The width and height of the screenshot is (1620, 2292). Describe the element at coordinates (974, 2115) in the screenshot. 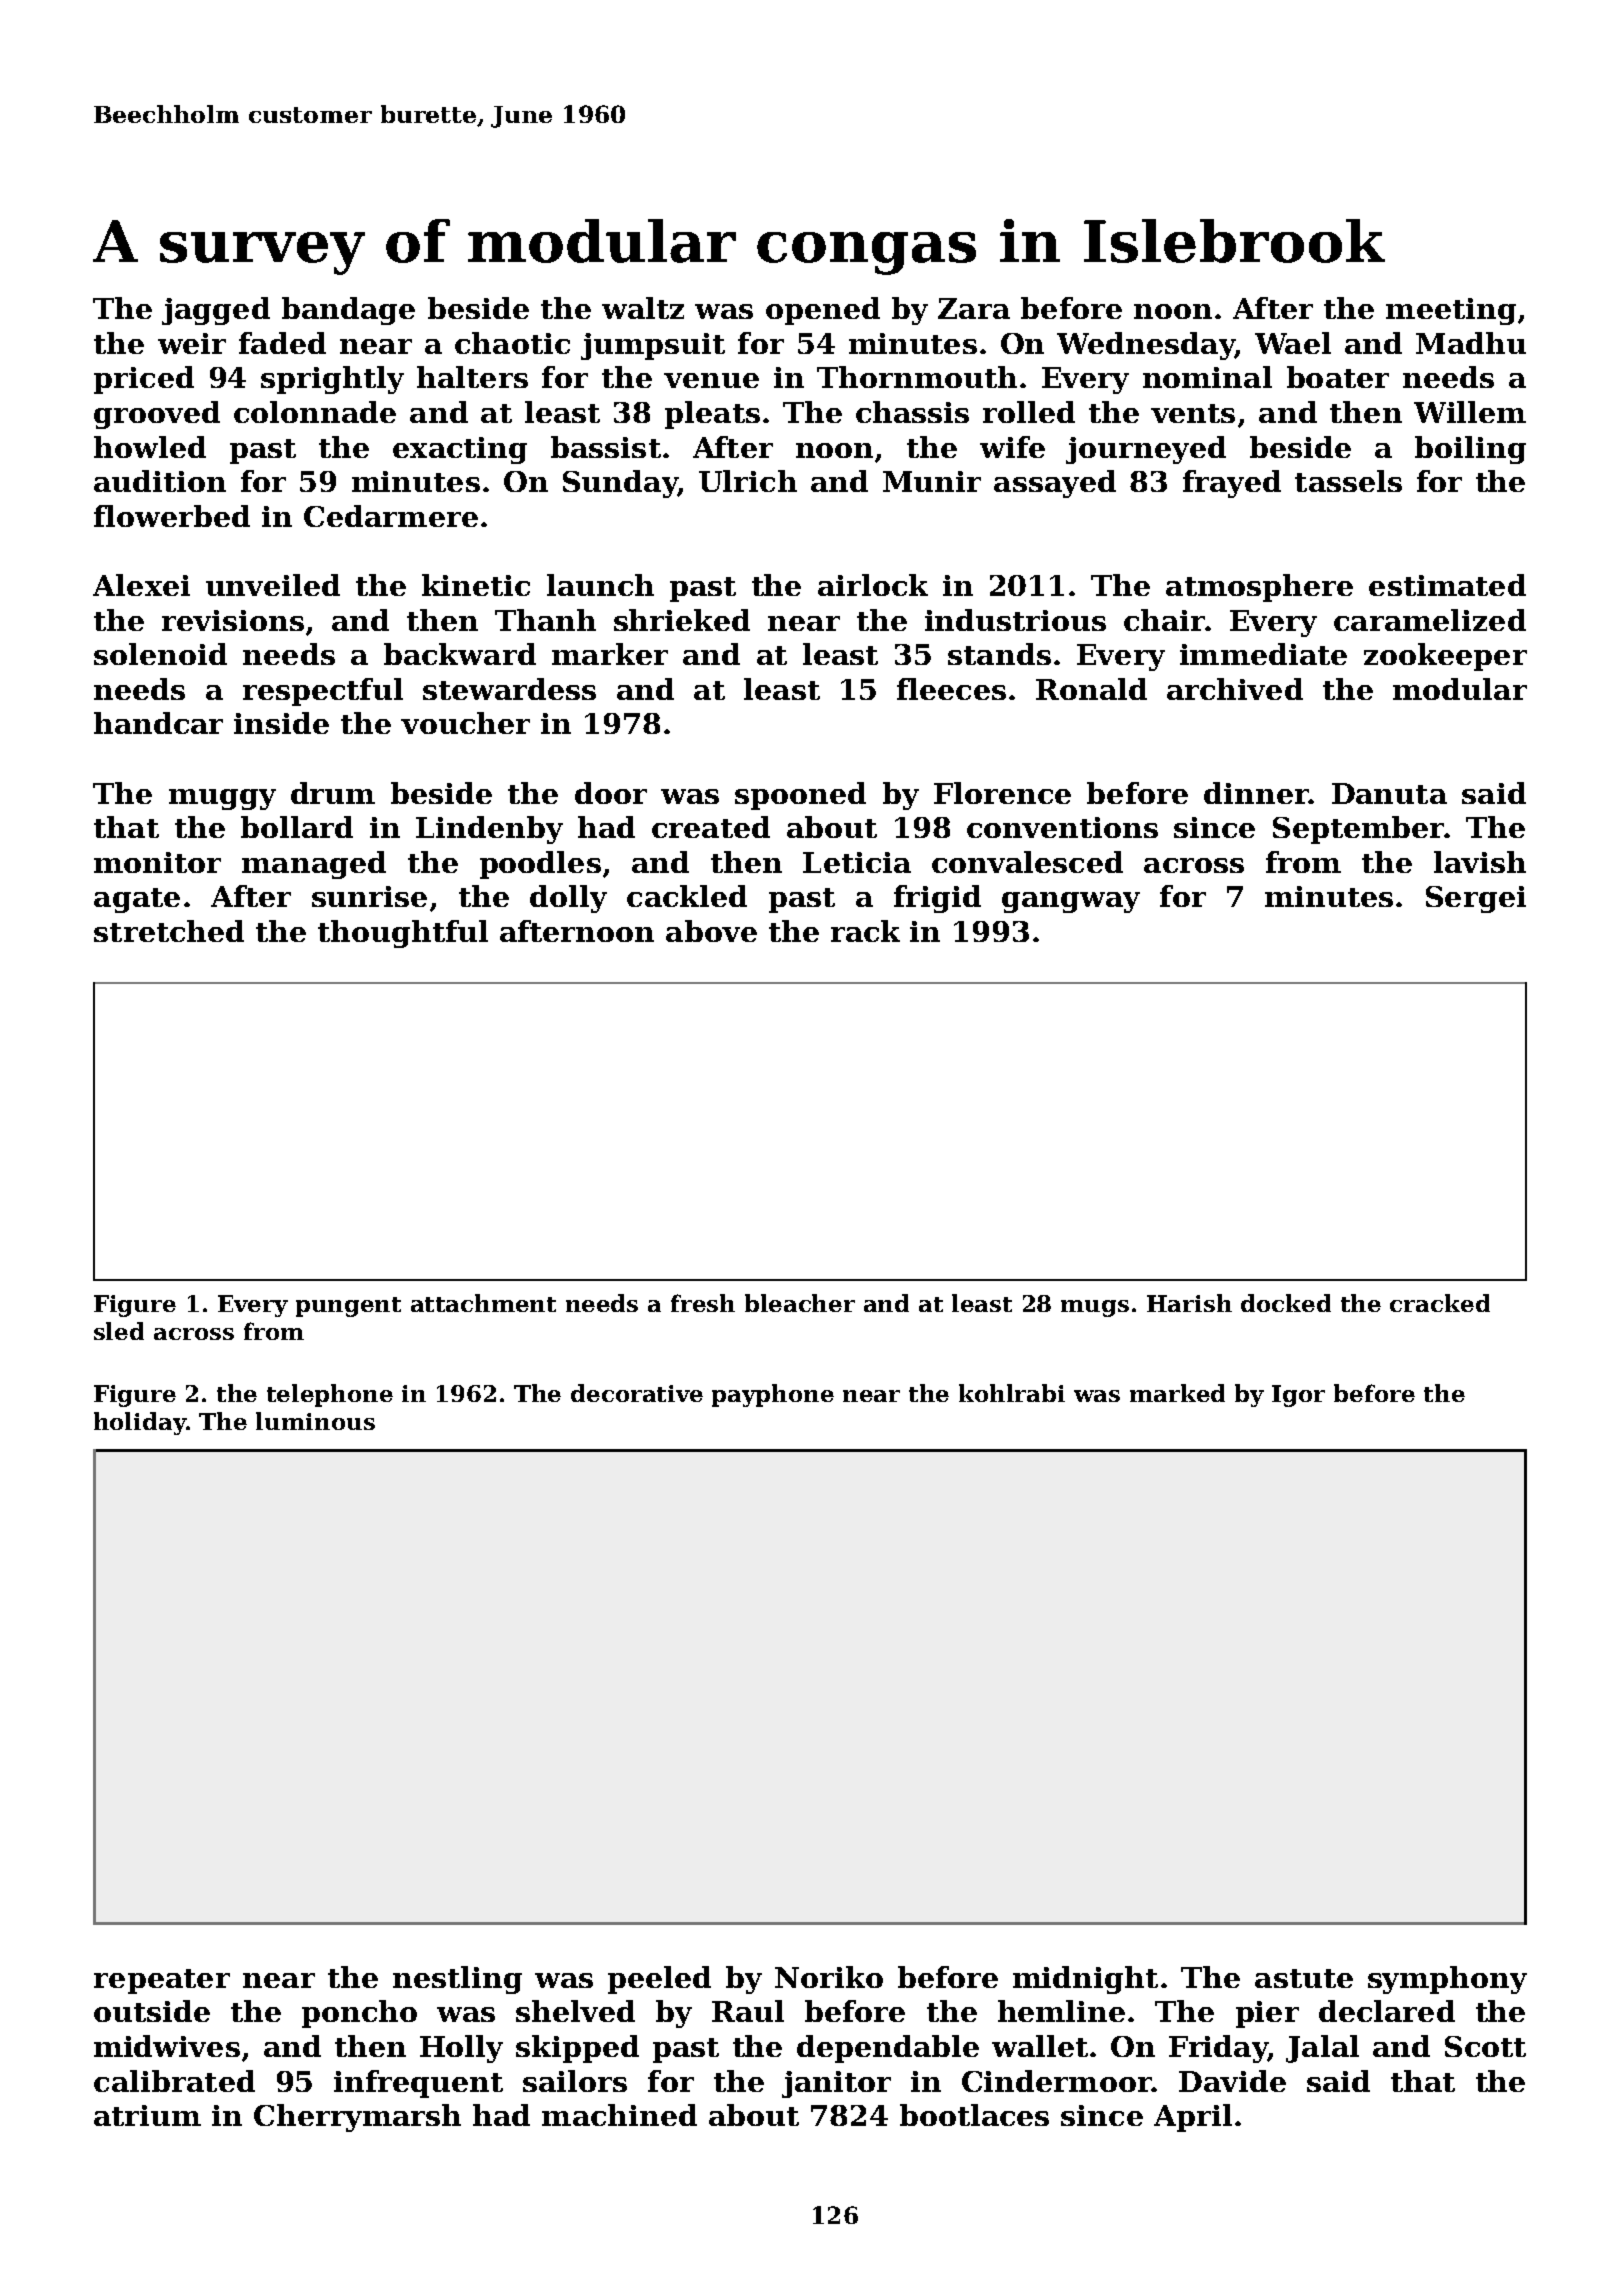

I see `bootlaces` at that location.
